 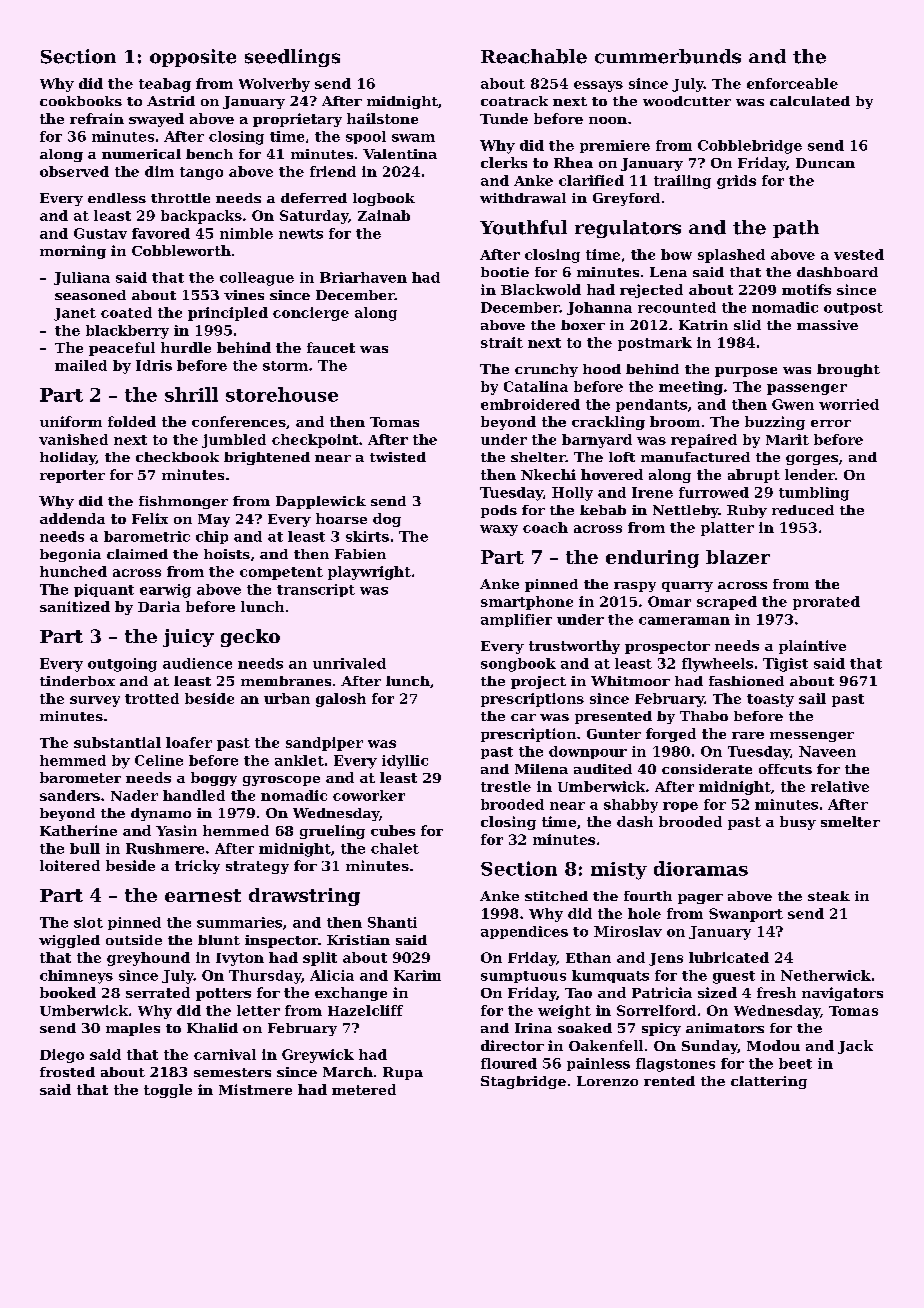 I want to click on relative, so click(x=840, y=786).
